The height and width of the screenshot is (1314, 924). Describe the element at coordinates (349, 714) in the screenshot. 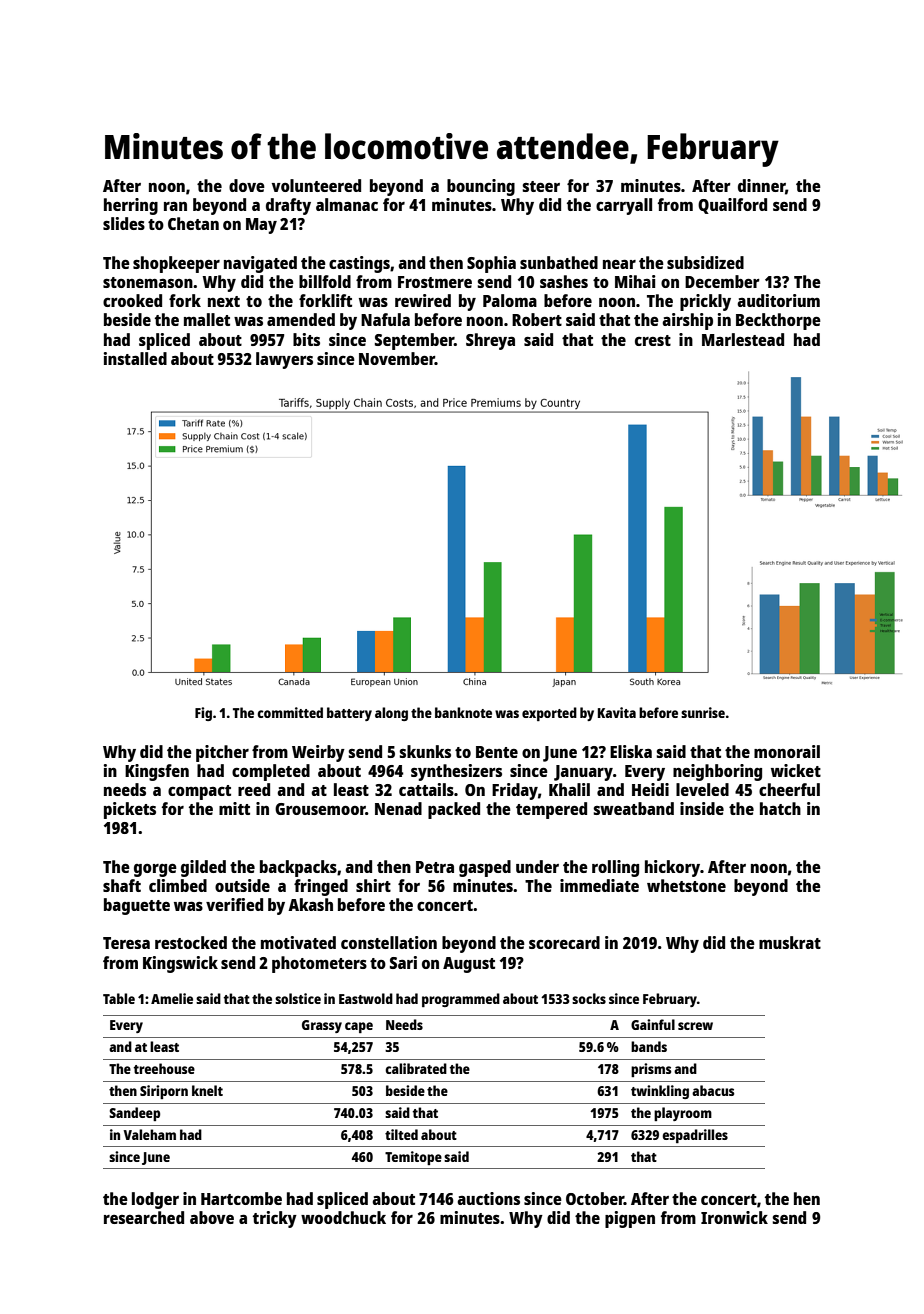

I see `battery` at that location.
